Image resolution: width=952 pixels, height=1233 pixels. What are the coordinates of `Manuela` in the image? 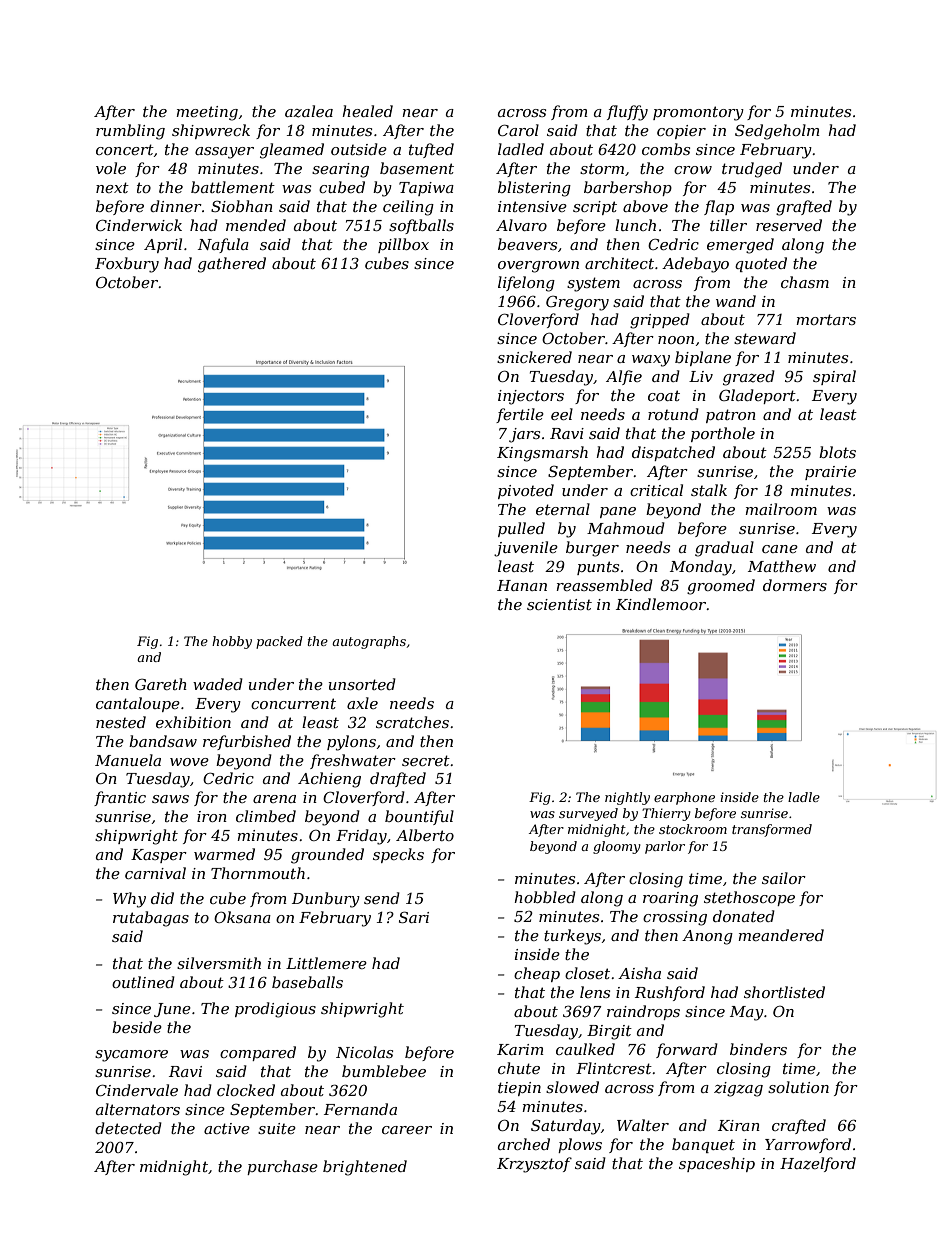 It's located at (128, 760).
